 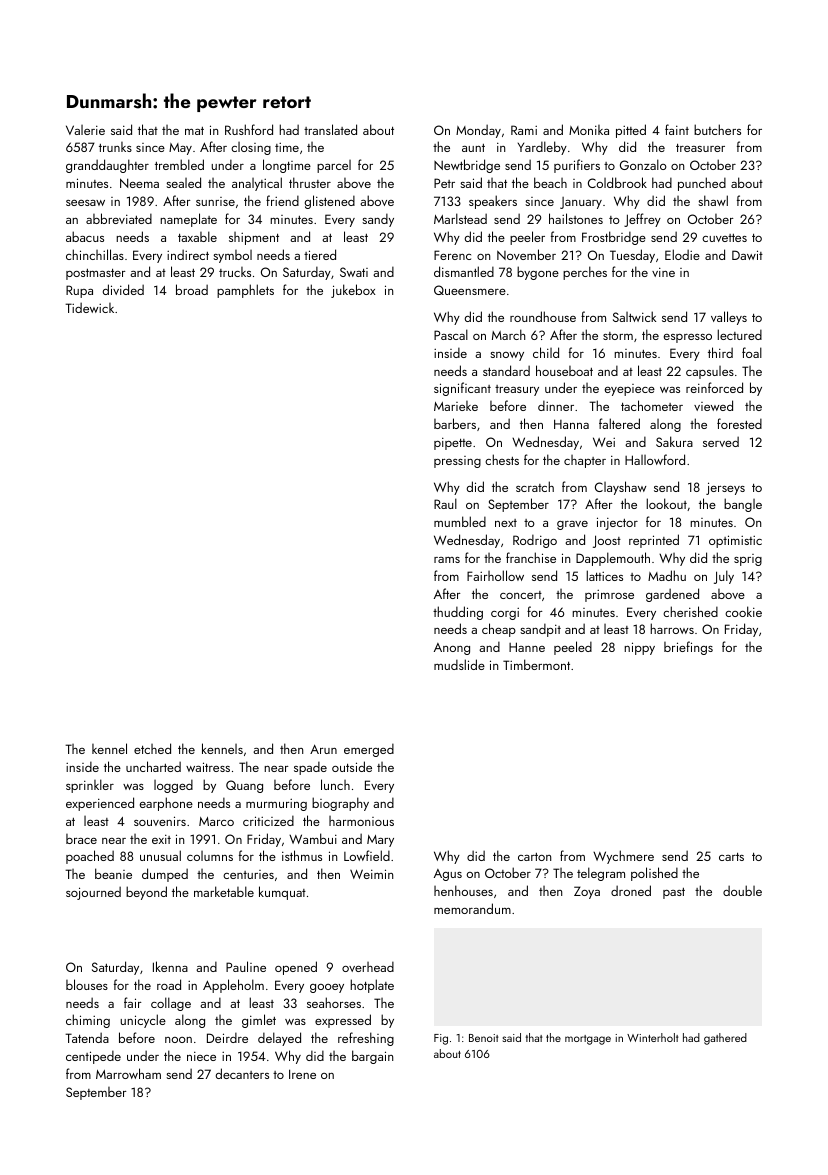 What do you see at coordinates (690, 611) in the screenshot?
I see `cherished` at bounding box center [690, 611].
